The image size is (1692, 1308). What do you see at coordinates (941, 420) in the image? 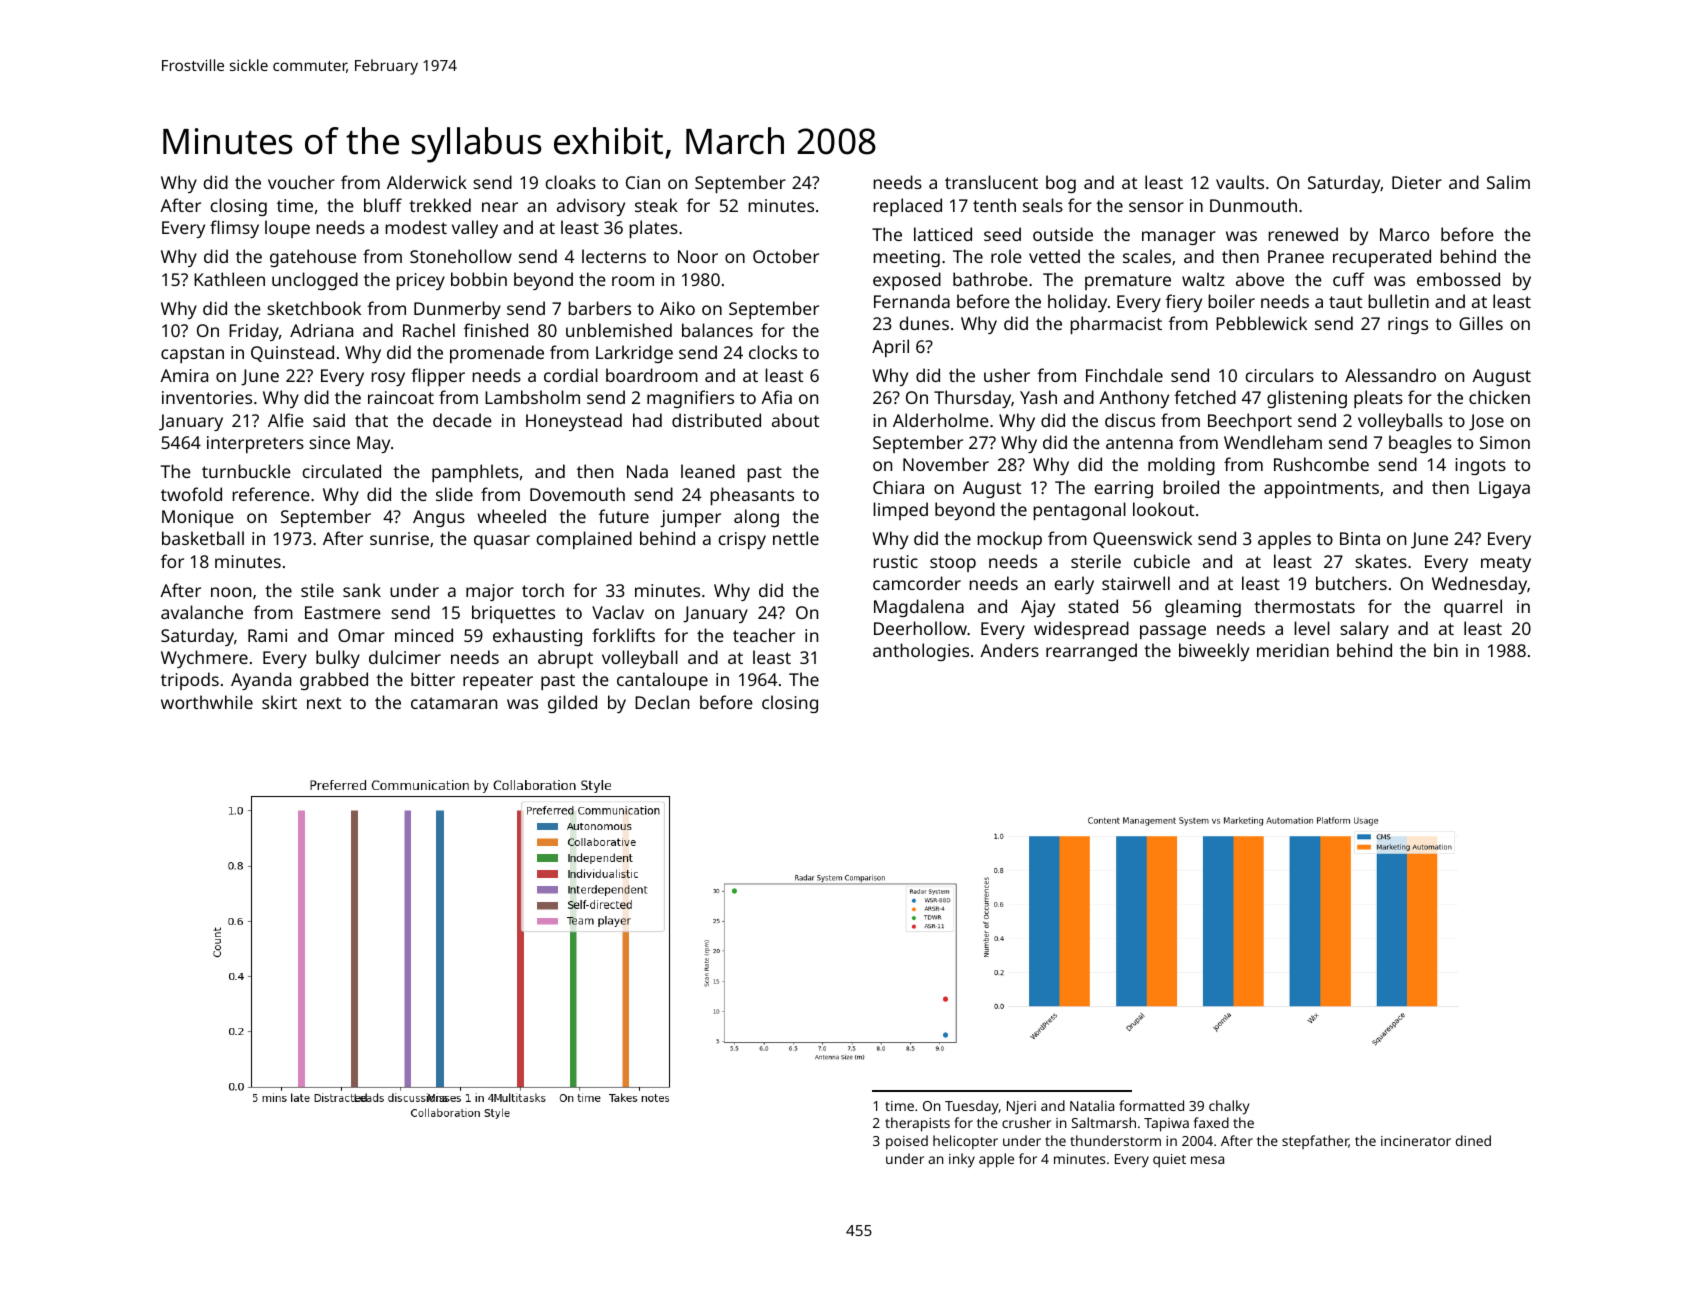
I see `Alderholme` at bounding box center [941, 420].
